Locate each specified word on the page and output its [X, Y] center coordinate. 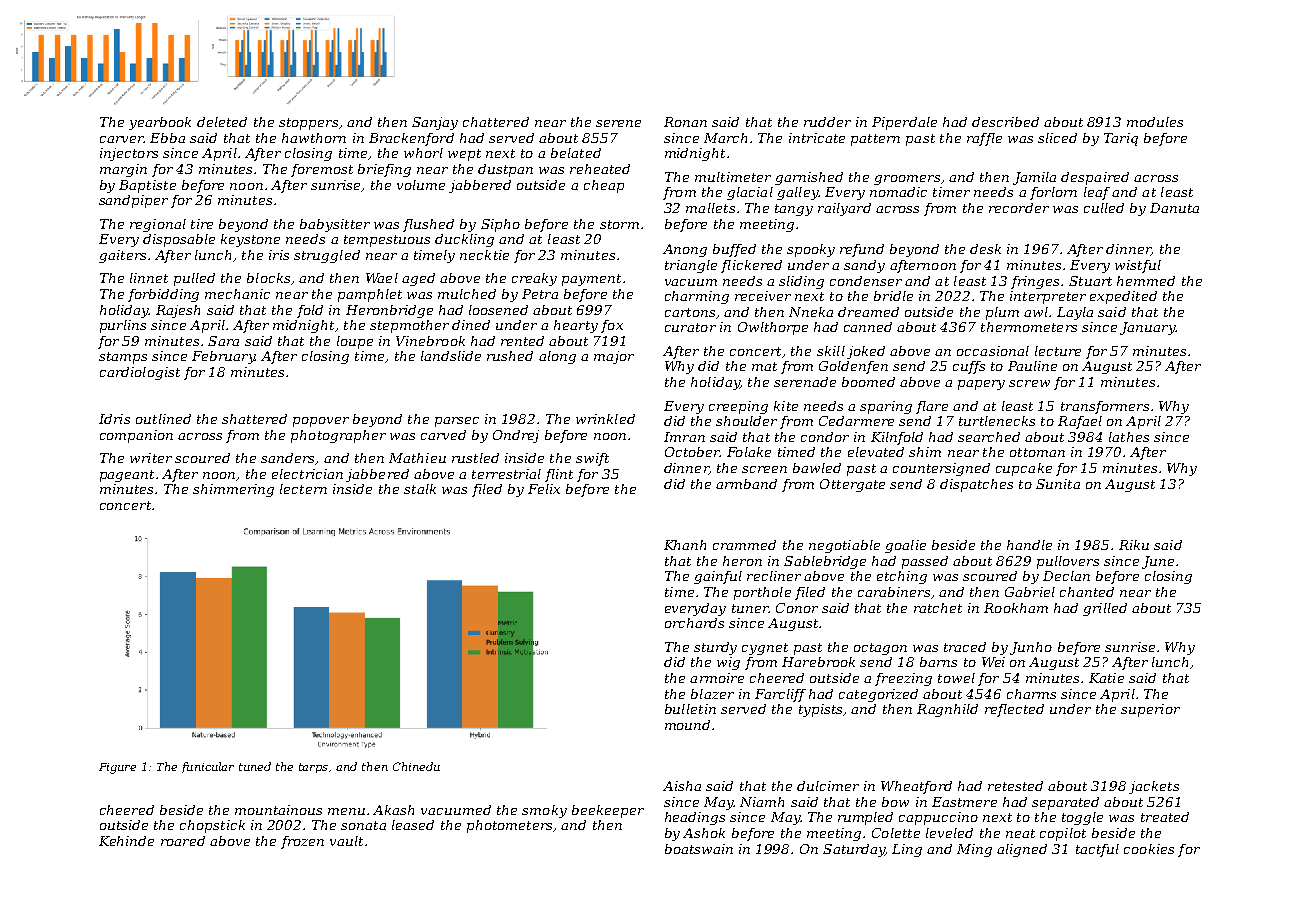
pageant [127, 476]
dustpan [505, 170]
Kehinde [126, 841]
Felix [544, 489]
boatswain [699, 849]
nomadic [898, 192]
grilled [1105, 609]
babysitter [335, 225]
